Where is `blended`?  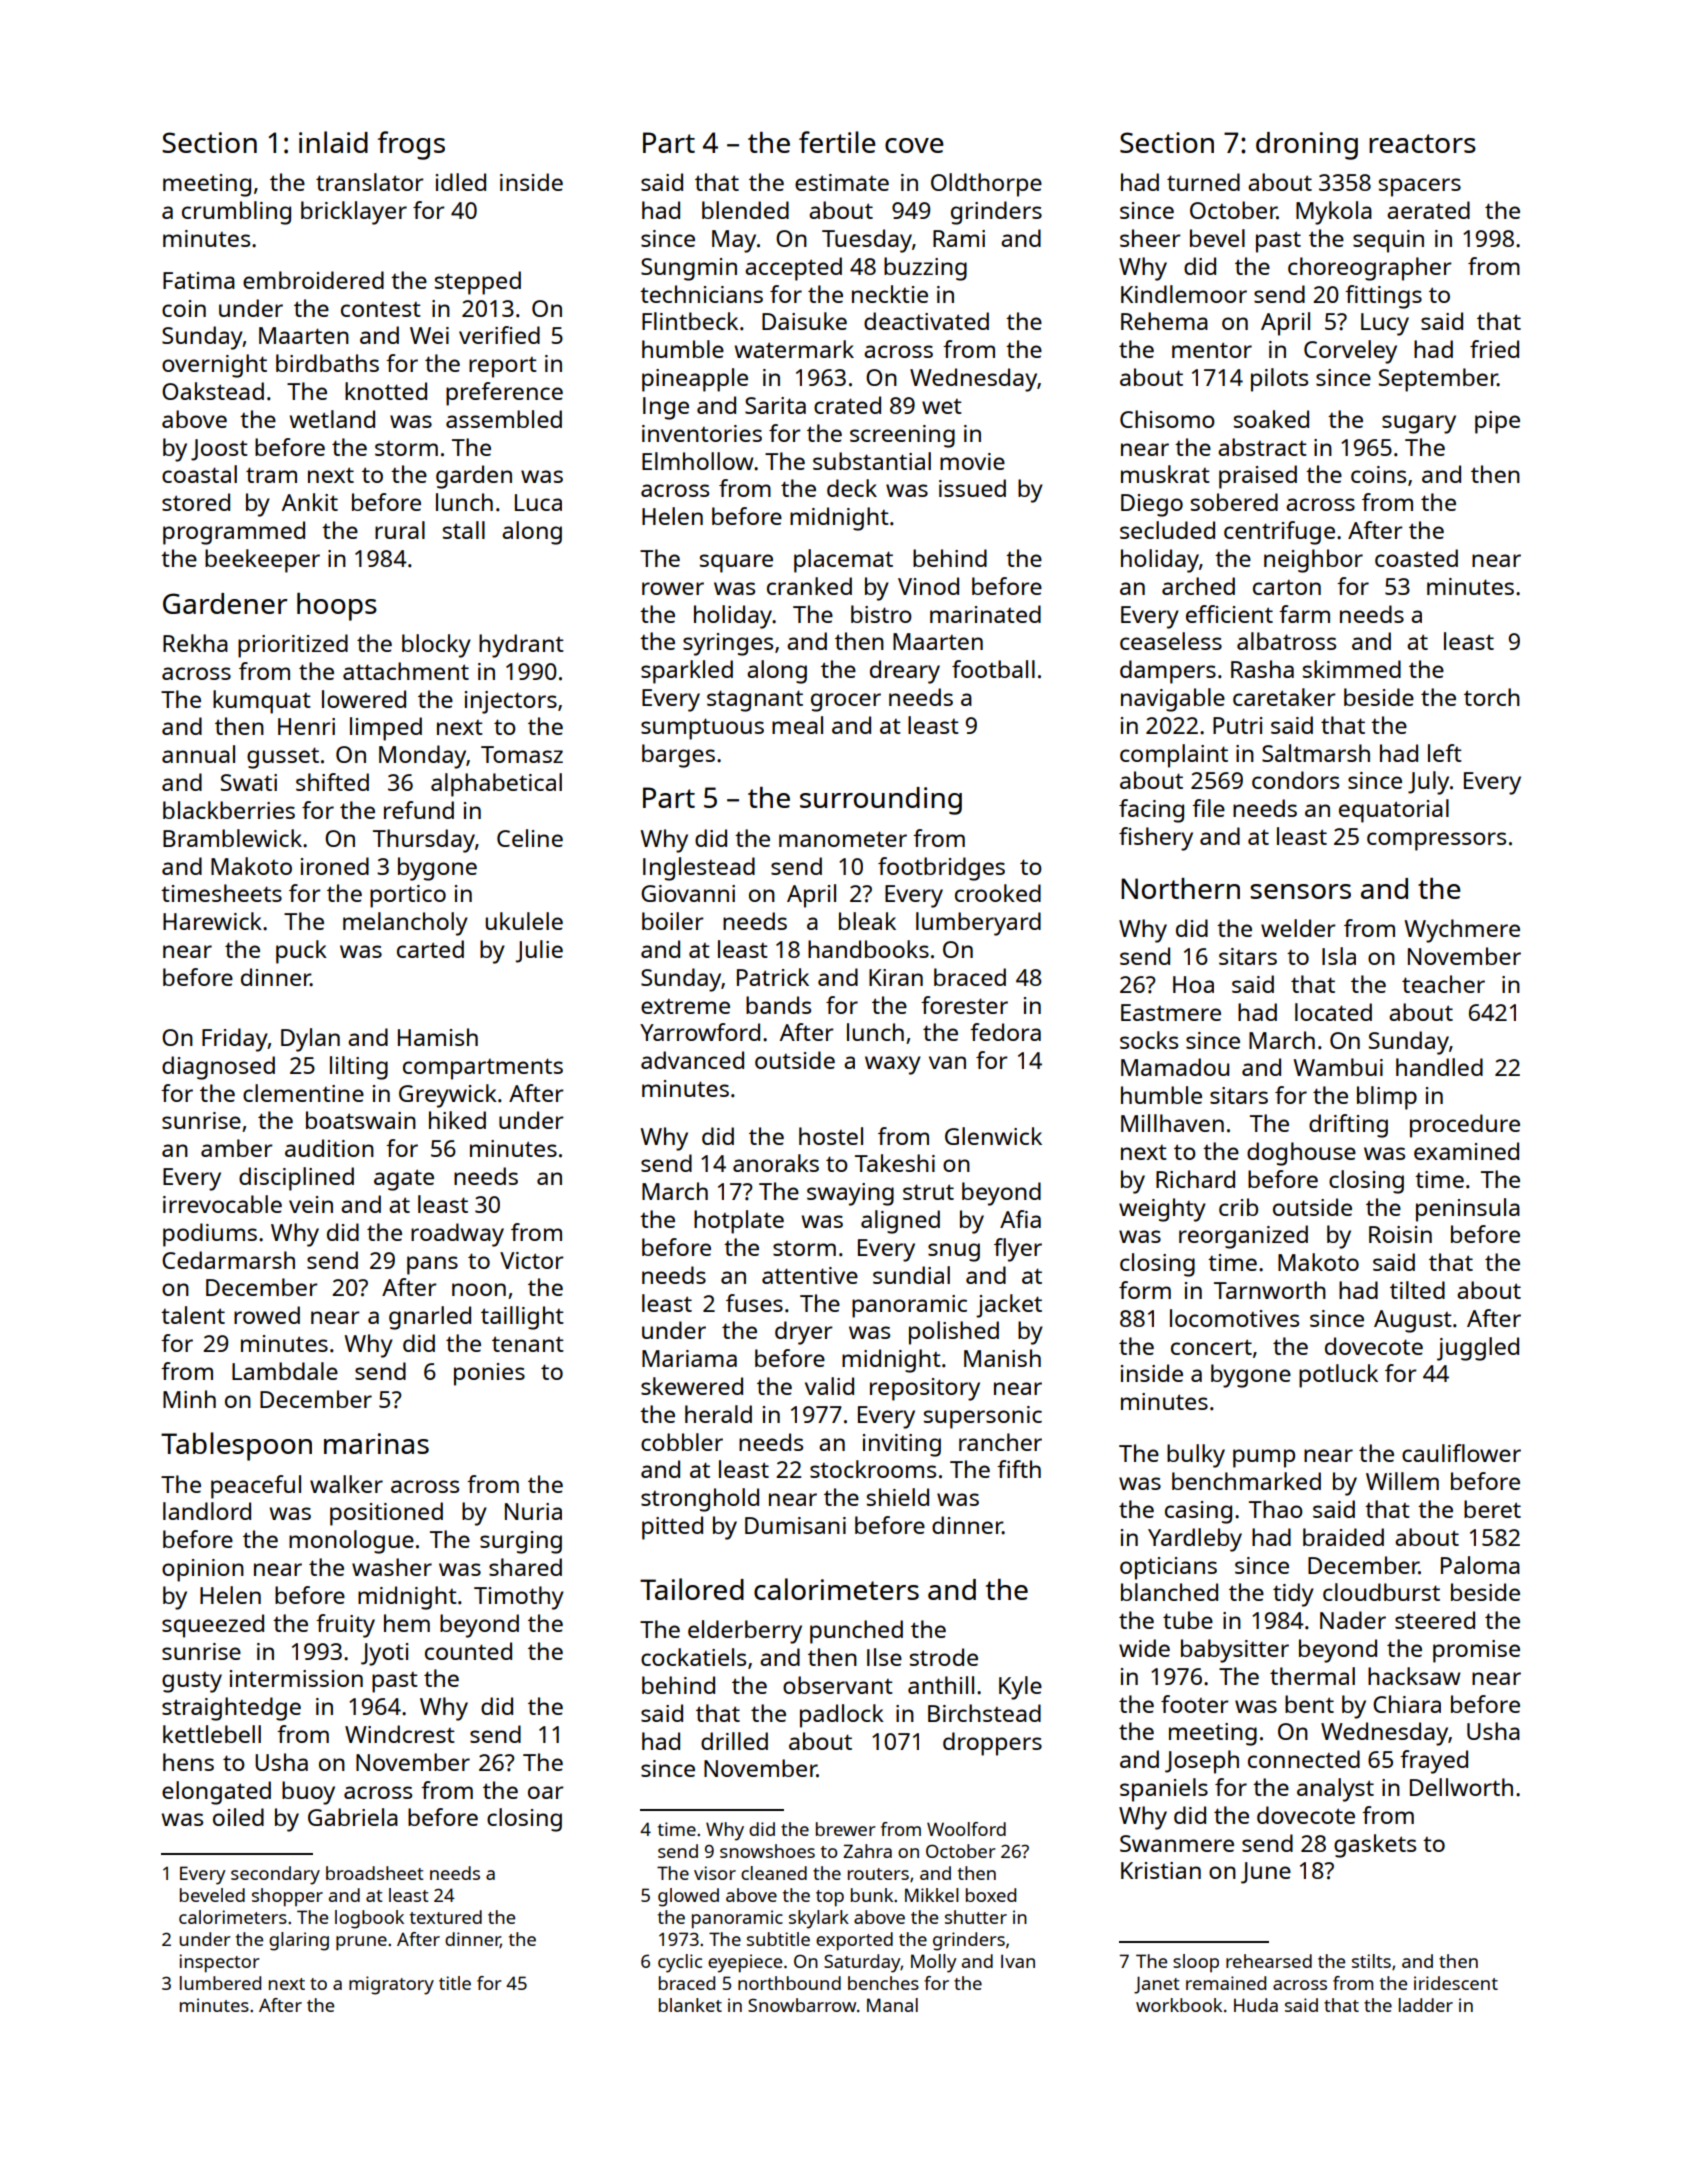
blended is located at coordinates (745, 210).
